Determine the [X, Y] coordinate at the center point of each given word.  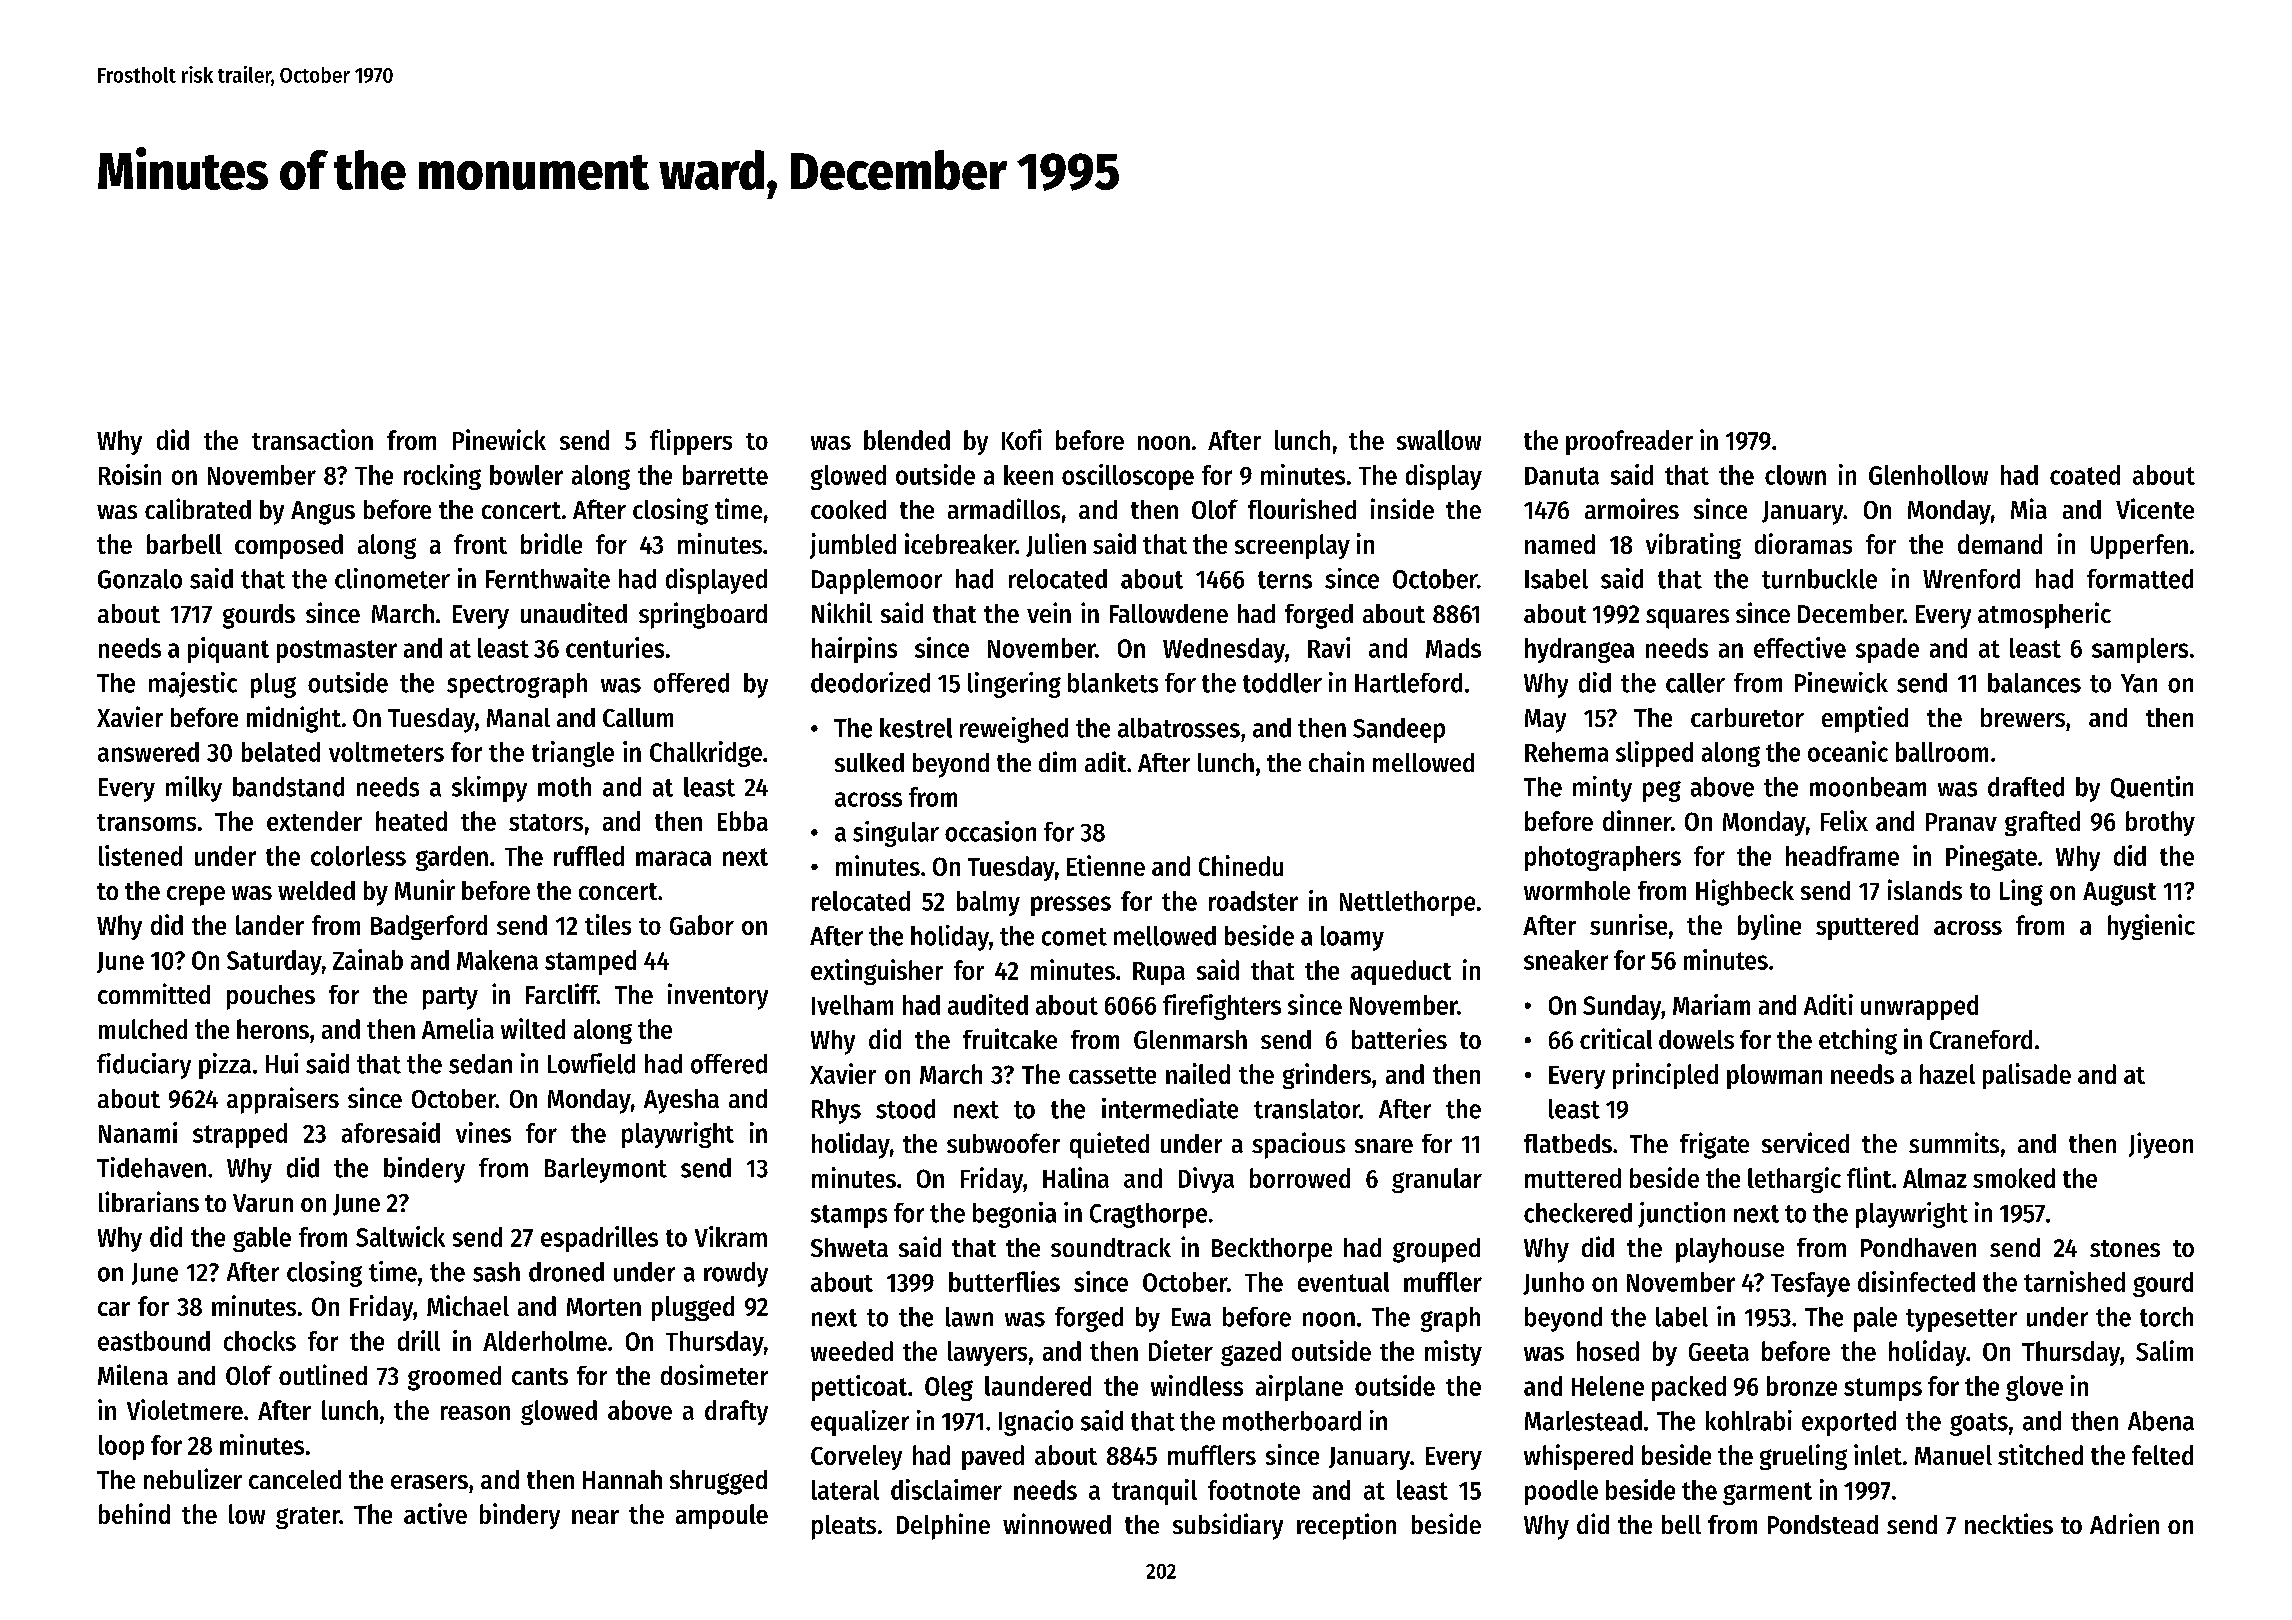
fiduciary [144, 1066]
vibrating [1693, 546]
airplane [1299, 1388]
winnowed [1057, 1523]
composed [289, 546]
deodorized [870, 682]
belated [281, 752]
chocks [260, 1341]
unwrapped [1919, 1007]
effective [1800, 647]
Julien [1056, 545]
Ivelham [852, 1005]
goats [1979, 1424]
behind [134, 1513]
